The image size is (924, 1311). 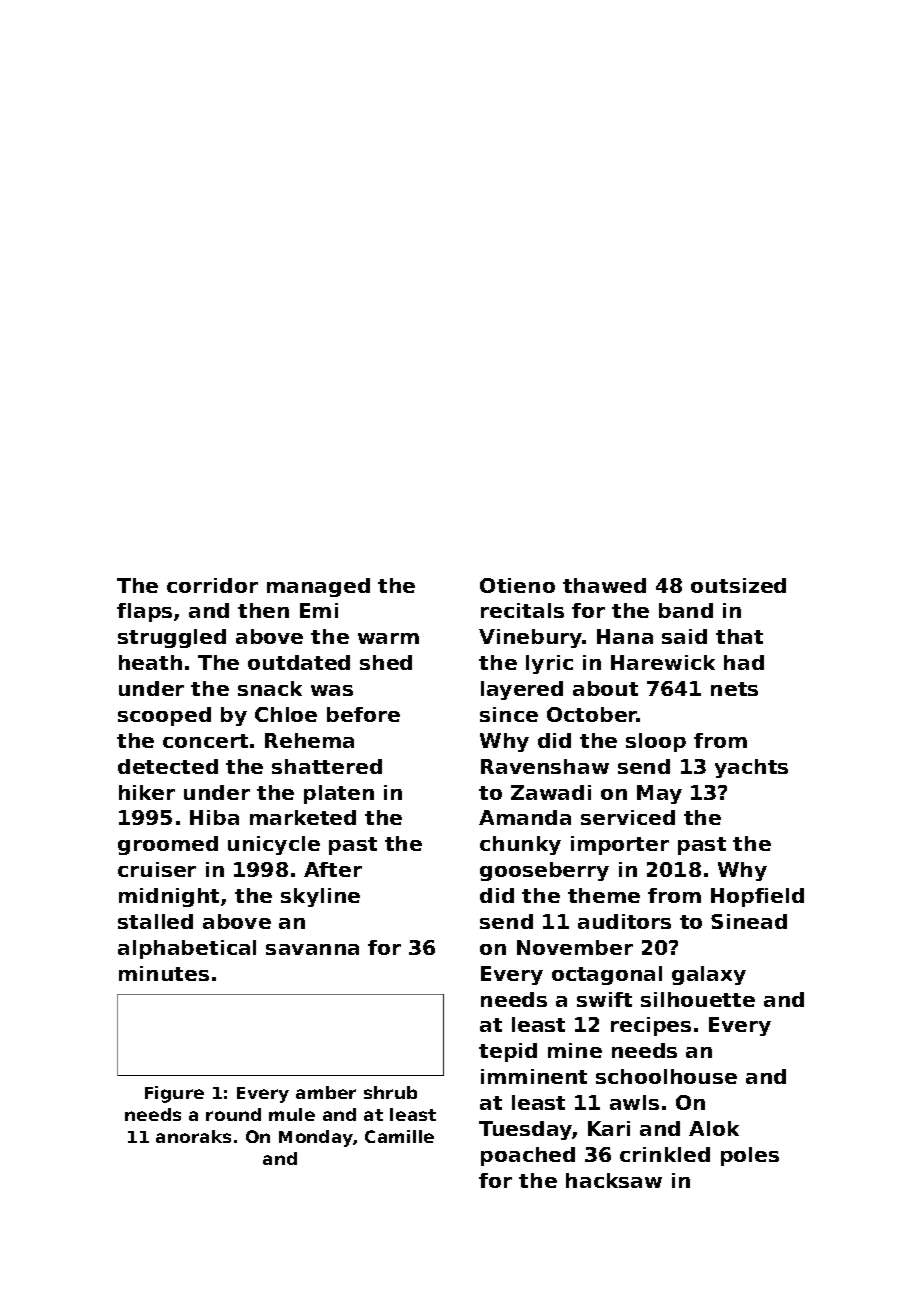 What do you see at coordinates (233, 1114) in the document?
I see `round` at bounding box center [233, 1114].
